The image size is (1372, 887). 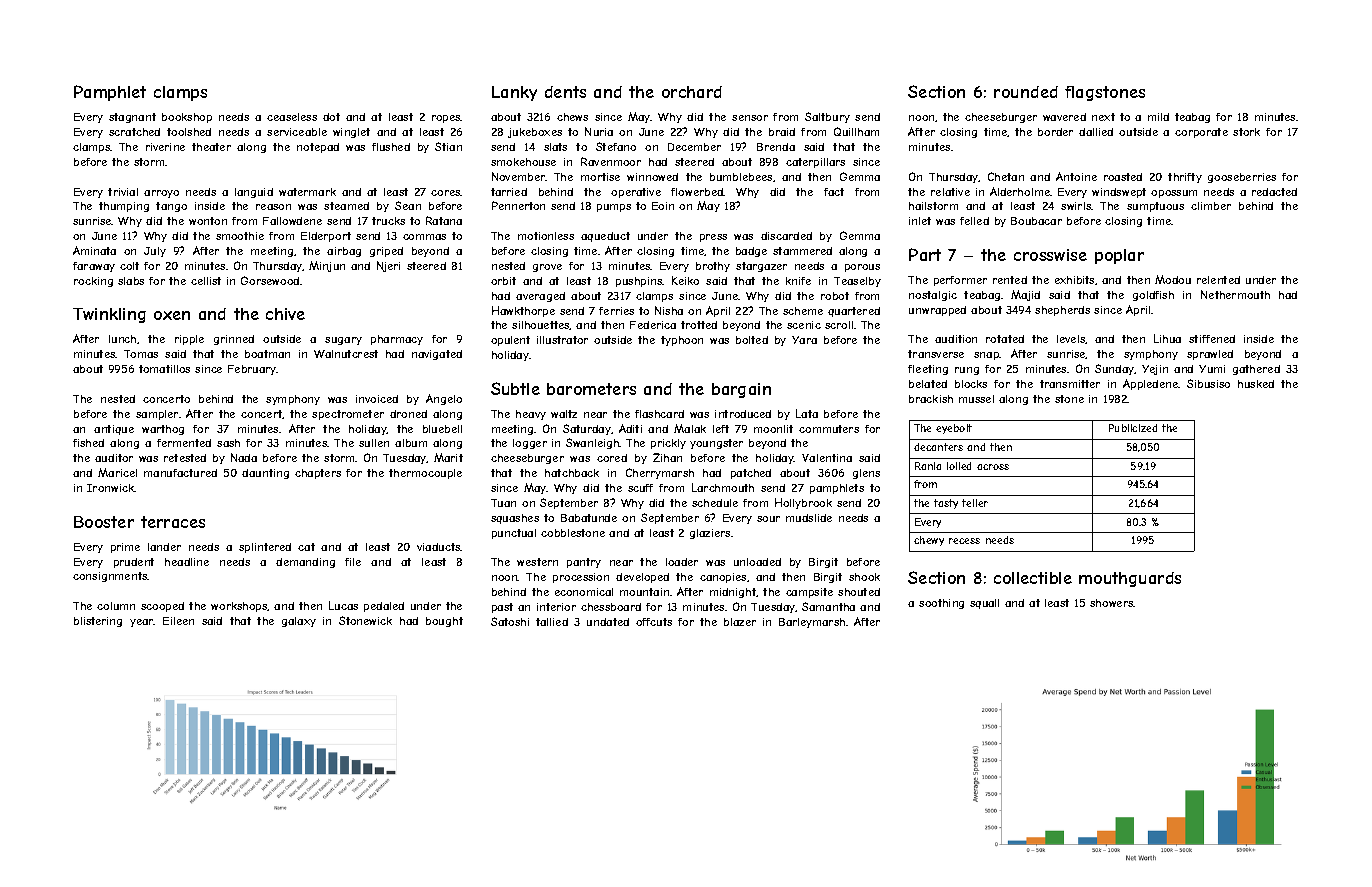 What do you see at coordinates (515, 388) in the screenshot?
I see `Subtle` at bounding box center [515, 388].
